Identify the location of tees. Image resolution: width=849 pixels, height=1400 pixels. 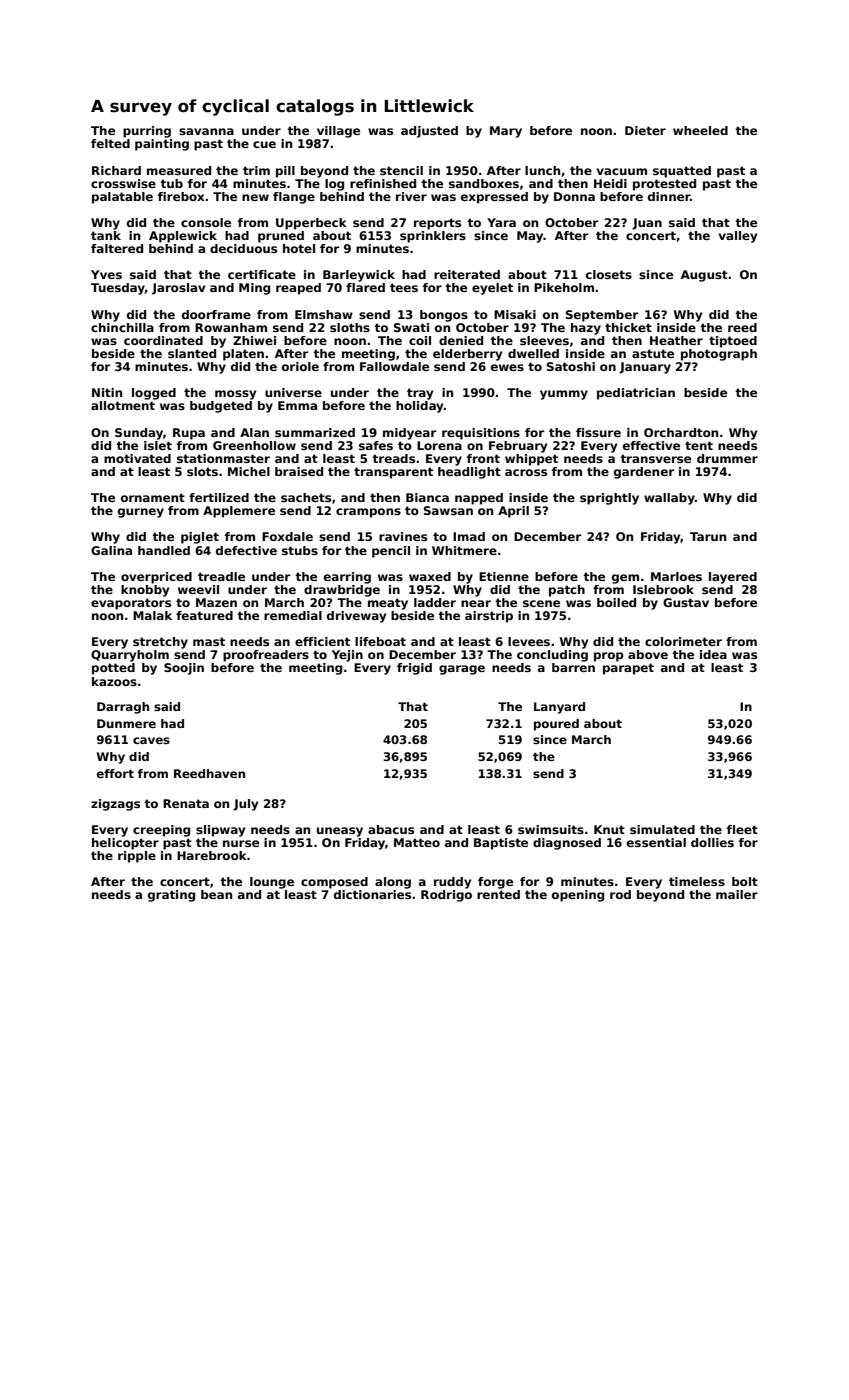
(404, 287).
